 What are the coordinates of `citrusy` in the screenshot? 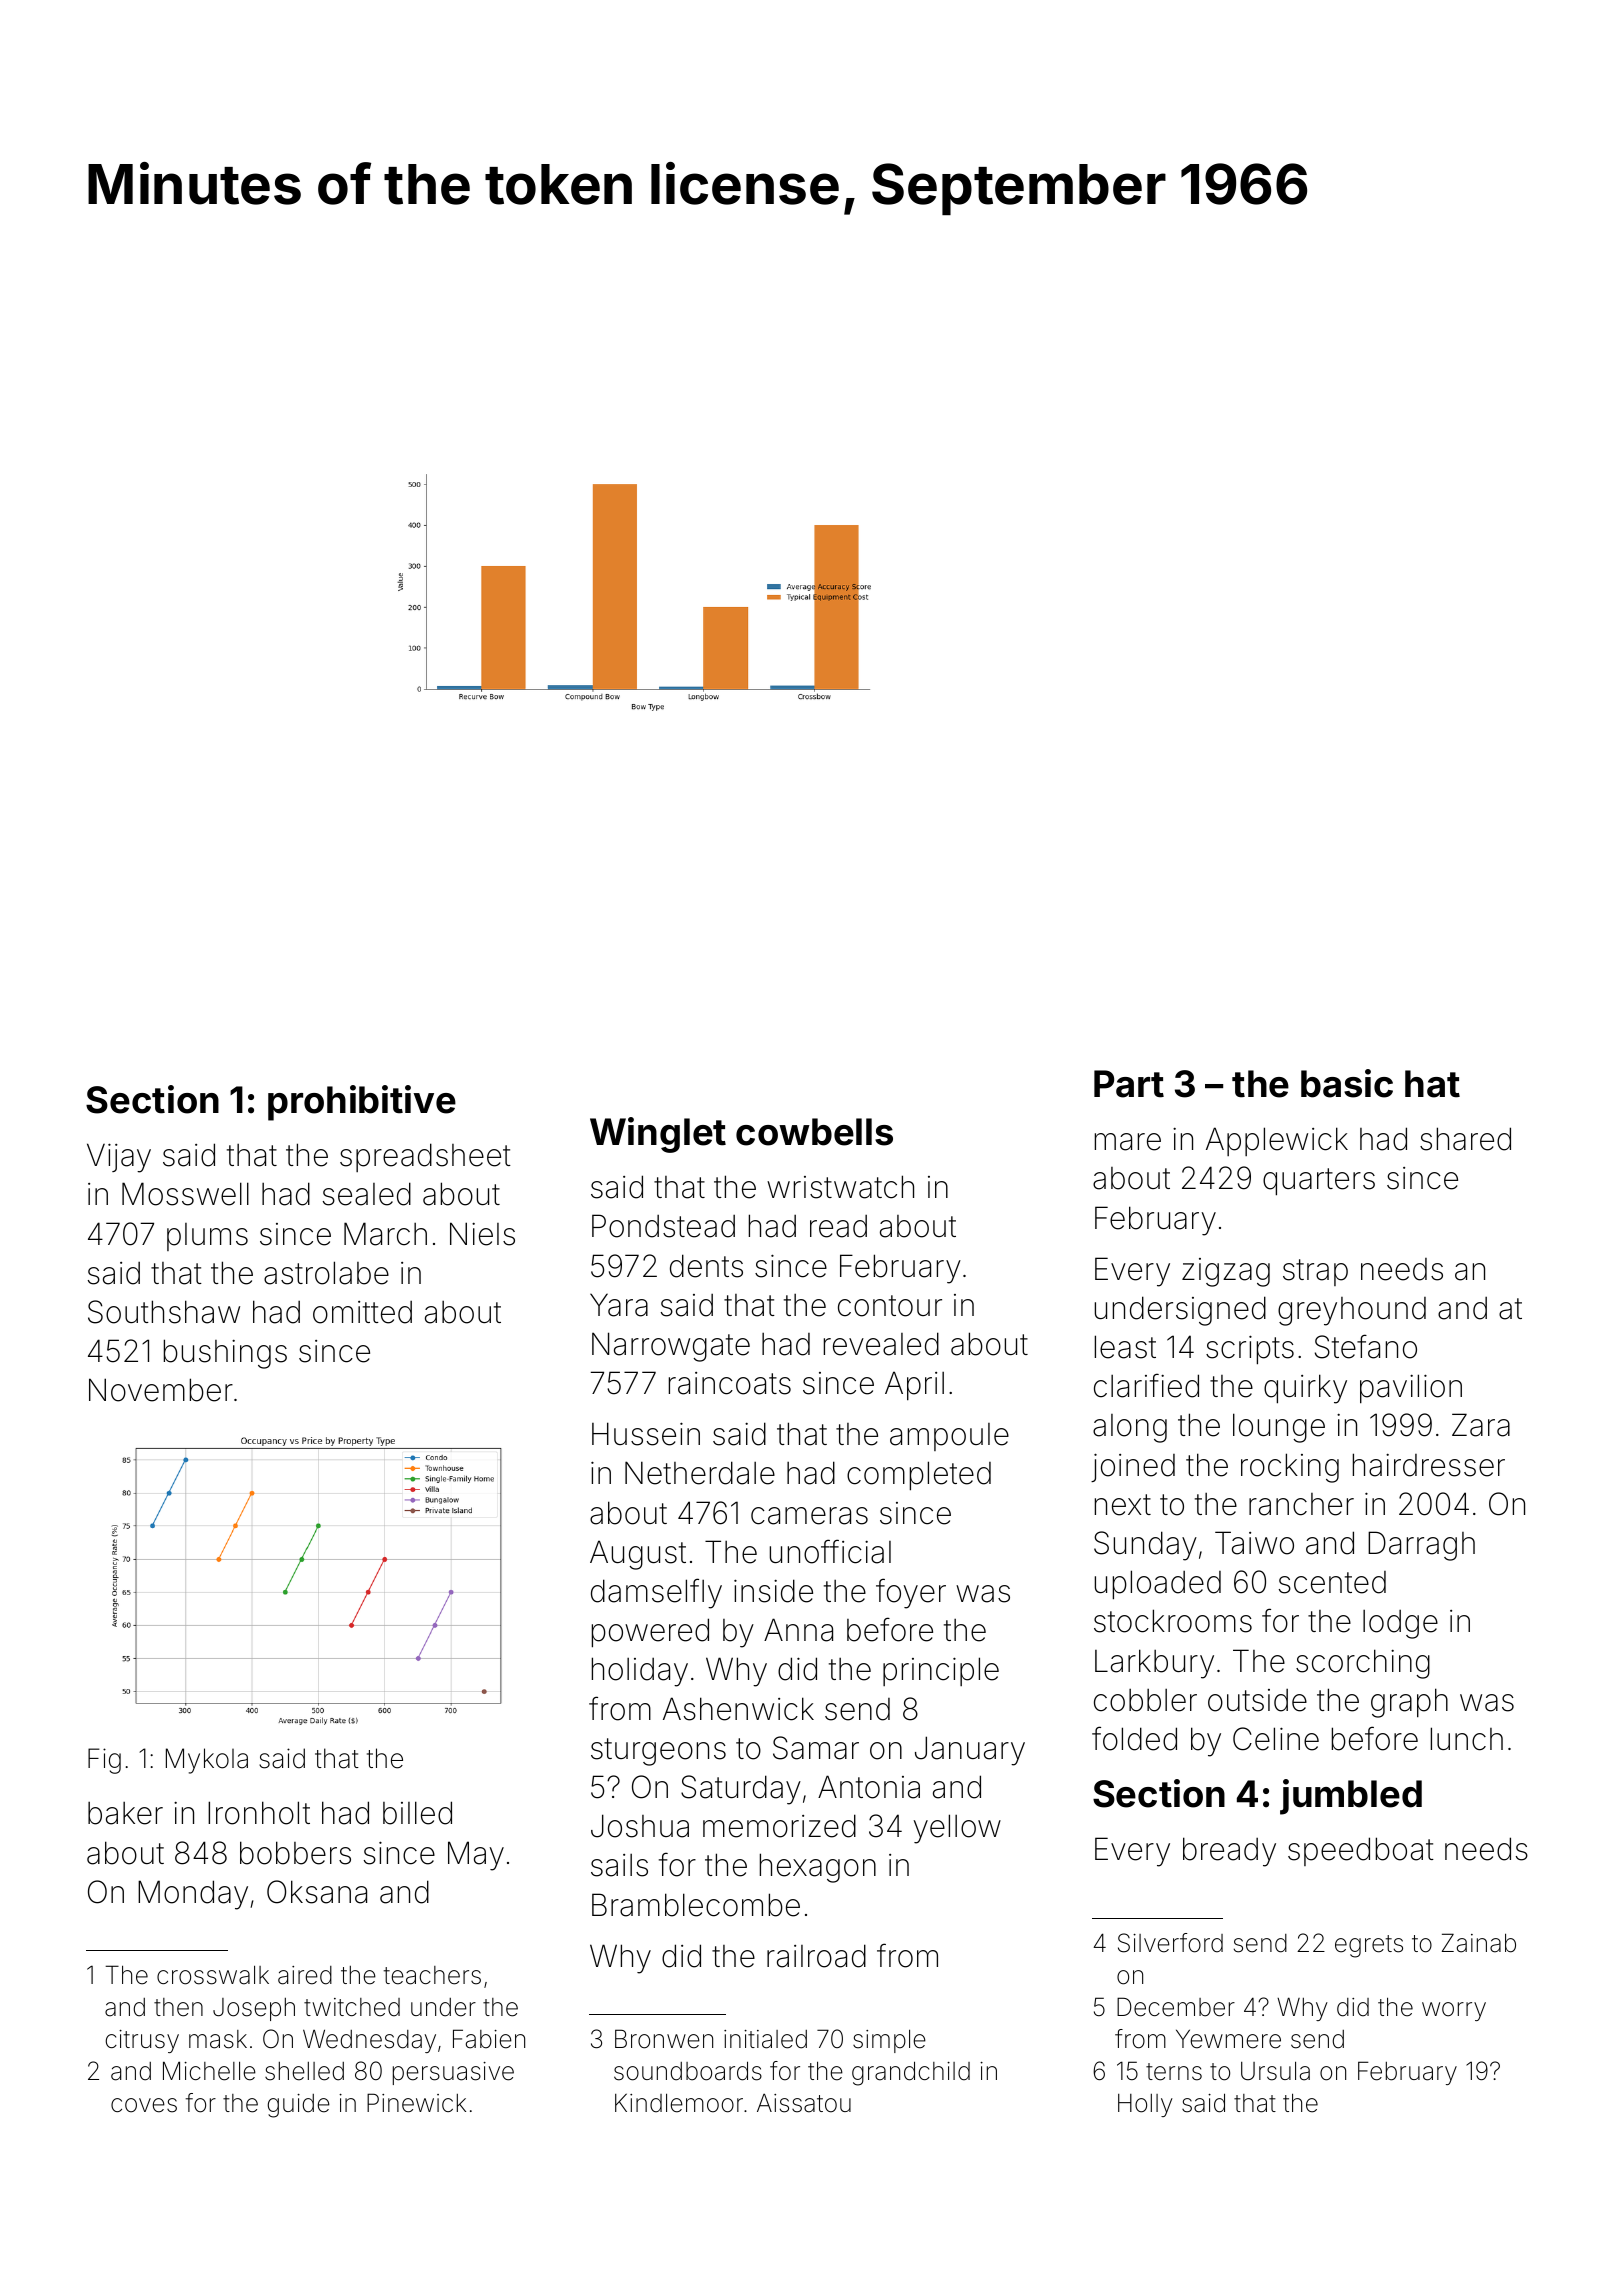 It's located at (142, 2041).
